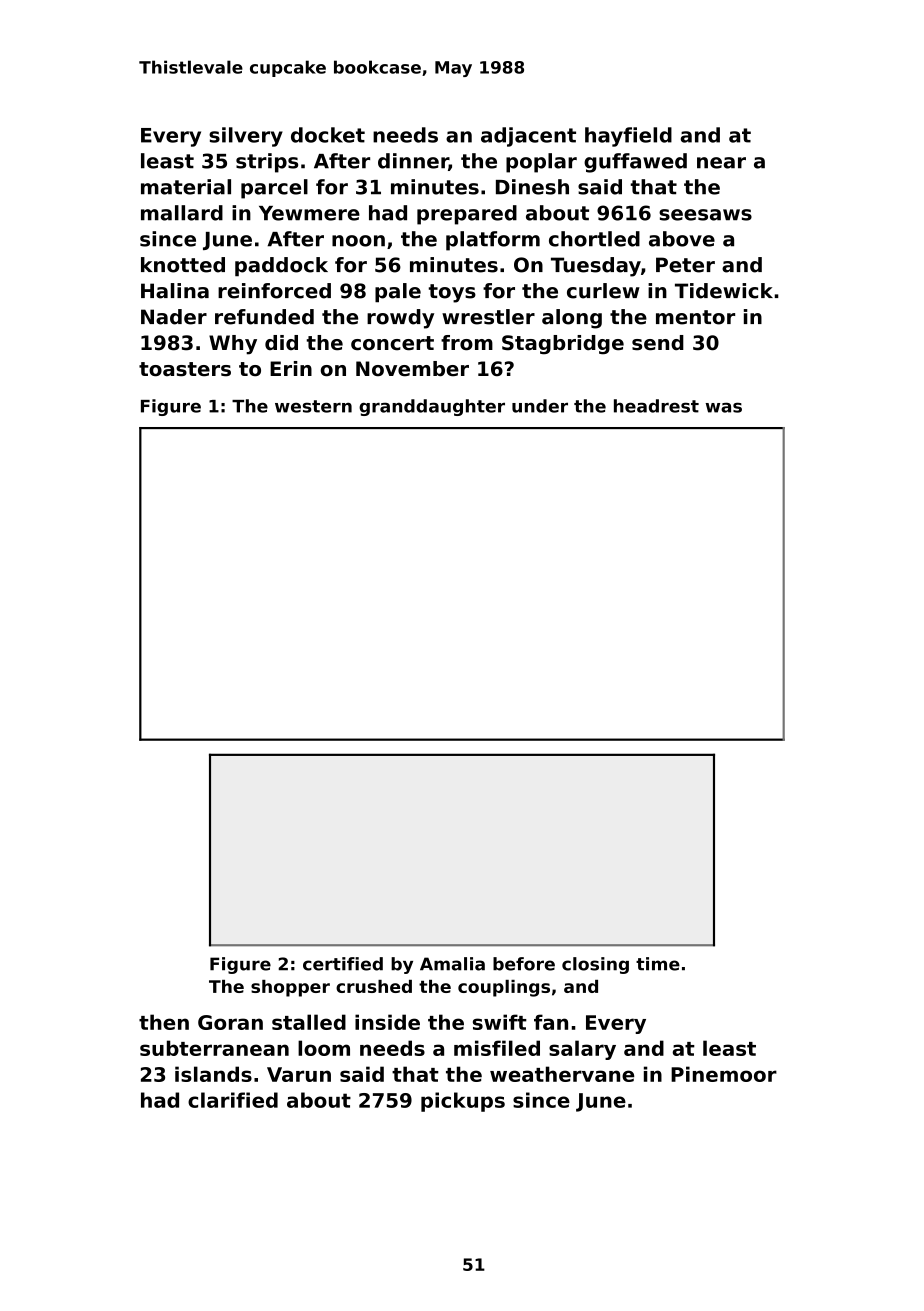 This image has height=1311, width=924. I want to click on subterranean, so click(214, 1048).
